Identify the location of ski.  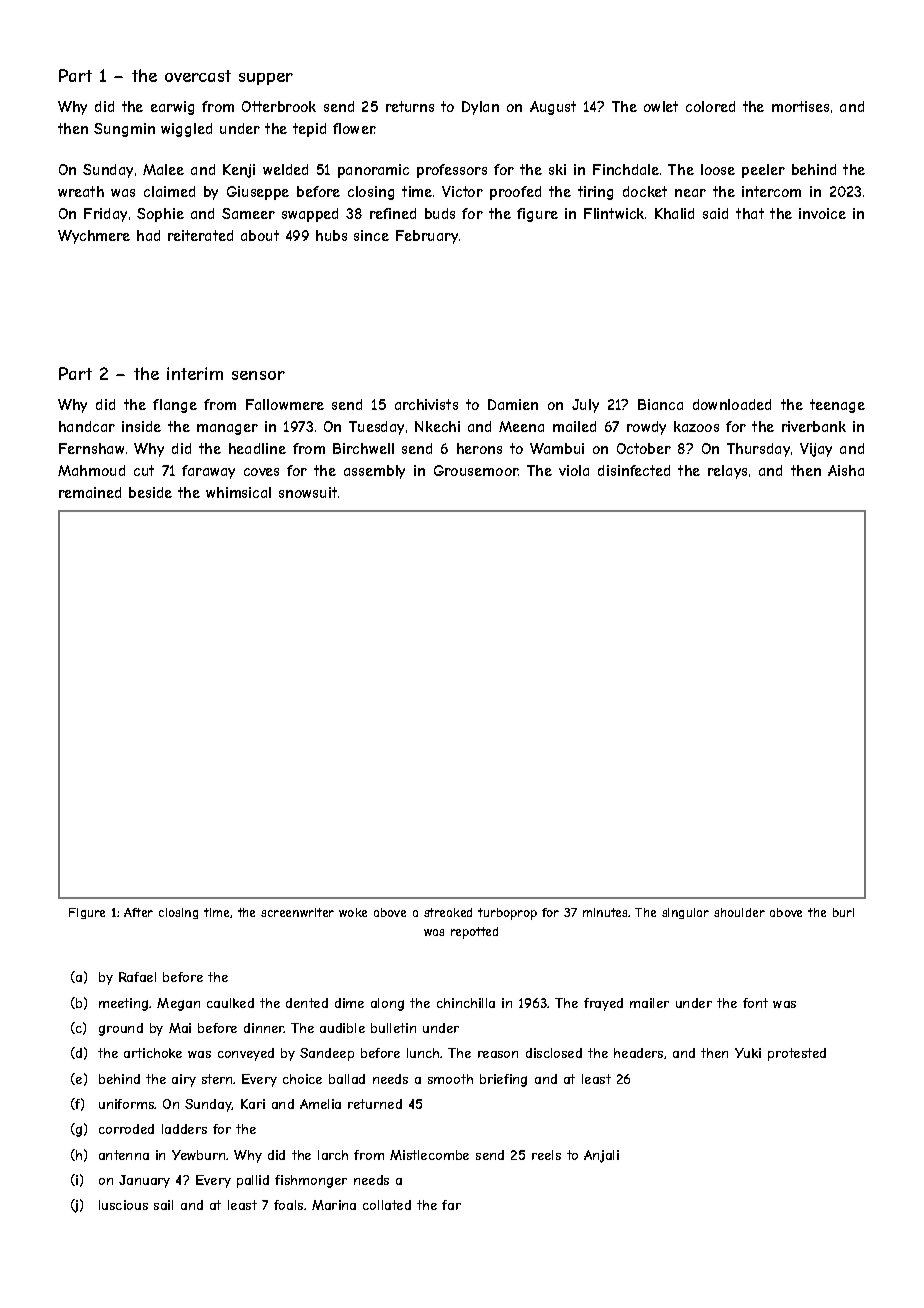
(557, 169).
